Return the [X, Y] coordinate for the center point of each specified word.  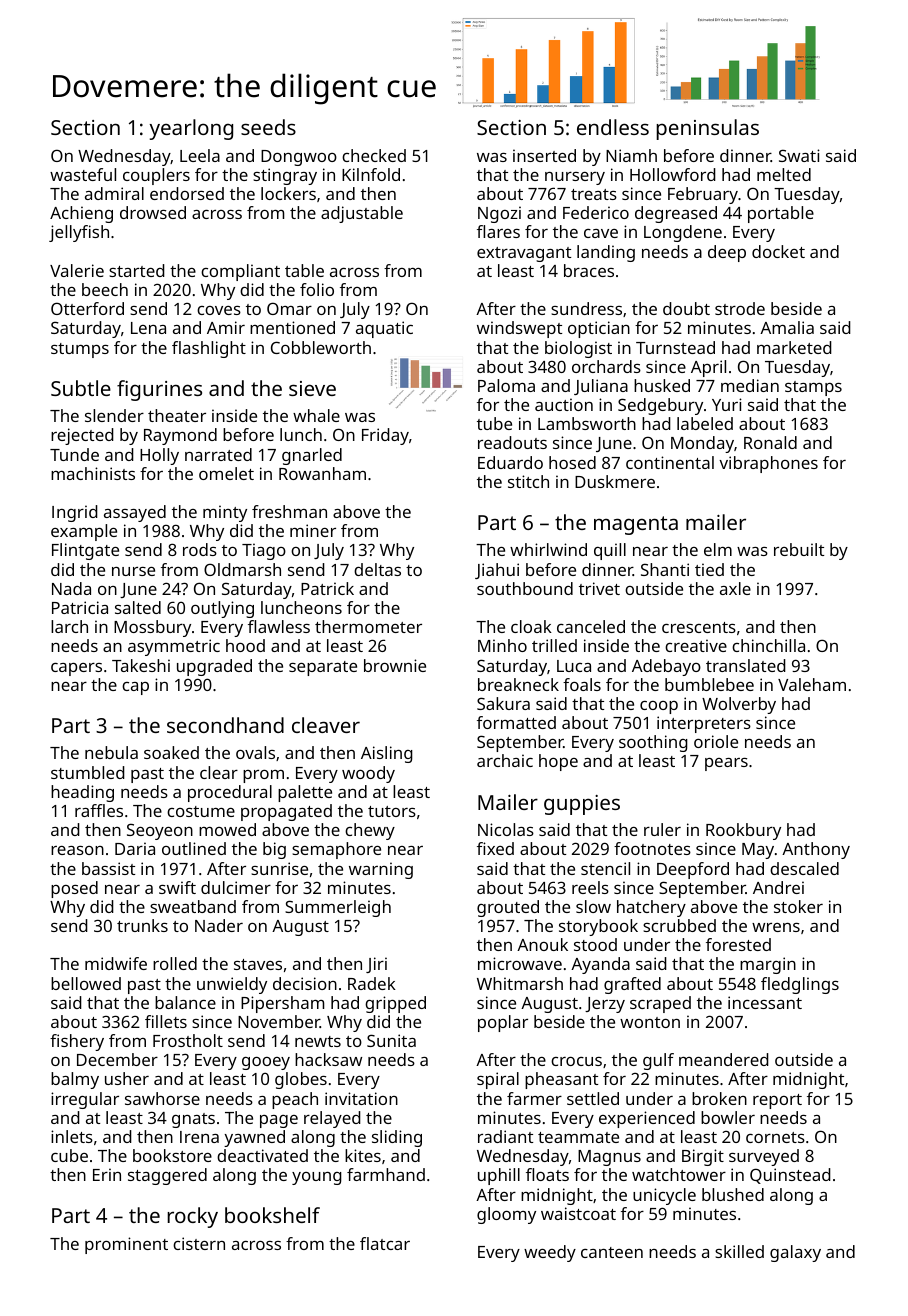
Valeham [812, 684]
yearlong [191, 129]
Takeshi [141, 665]
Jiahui [497, 571]
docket [778, 251]
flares [498, 231]
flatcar [385, 1243]
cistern [199, 1243]
